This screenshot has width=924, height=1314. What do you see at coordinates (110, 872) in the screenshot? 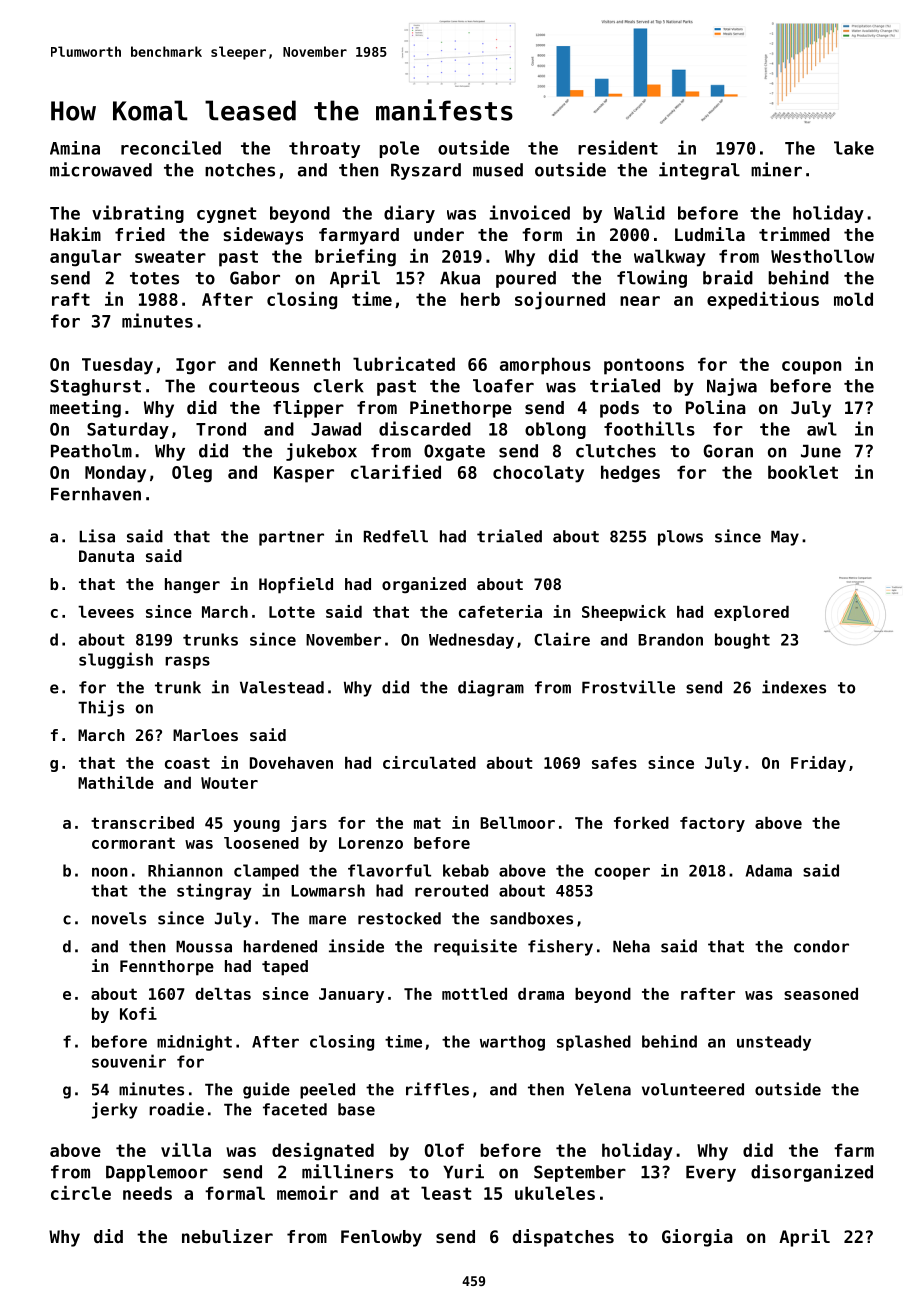
I see `noon` at bounding box center [110, 872].
